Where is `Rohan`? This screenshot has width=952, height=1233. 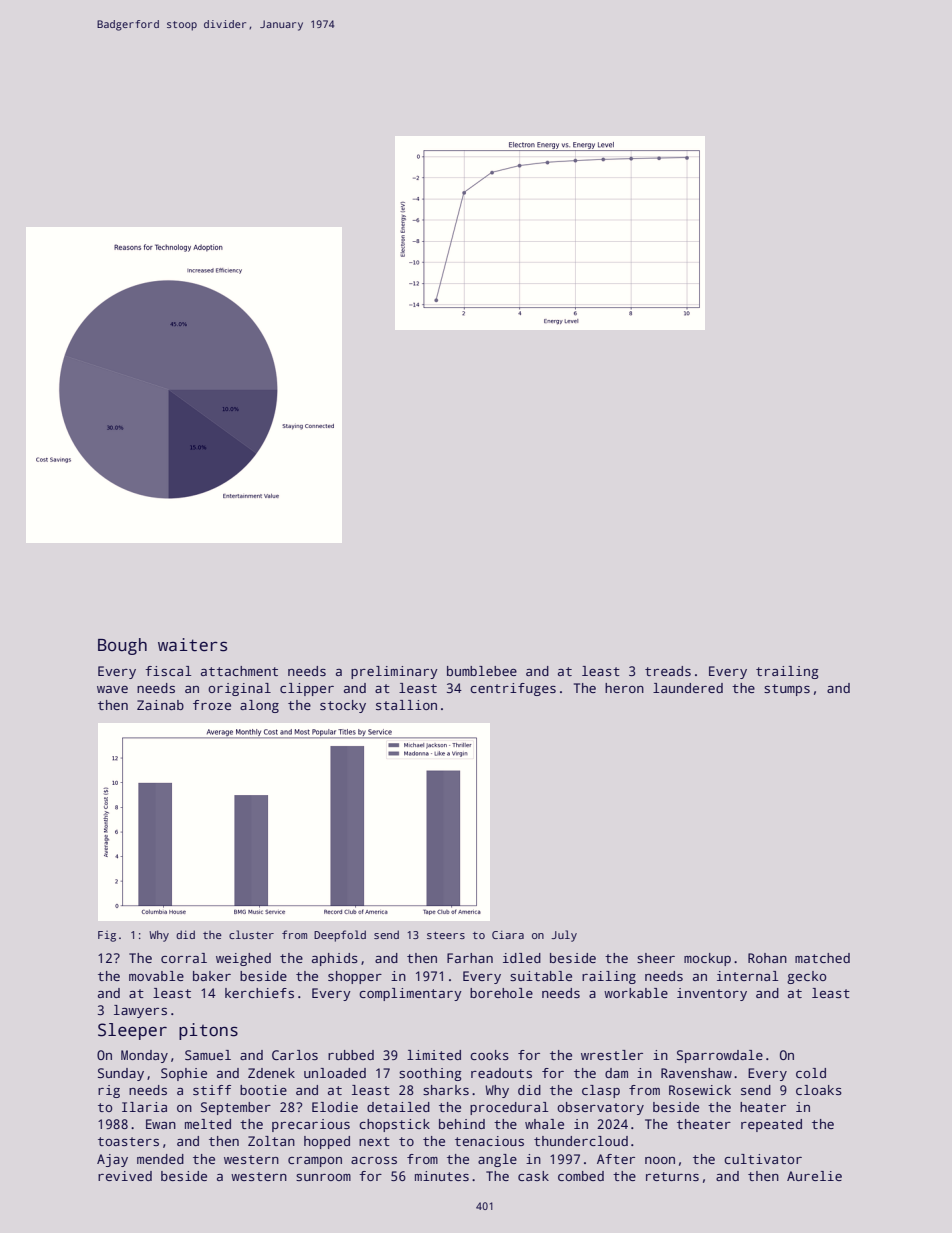
Rohan is located at coordinates (767, 958).
